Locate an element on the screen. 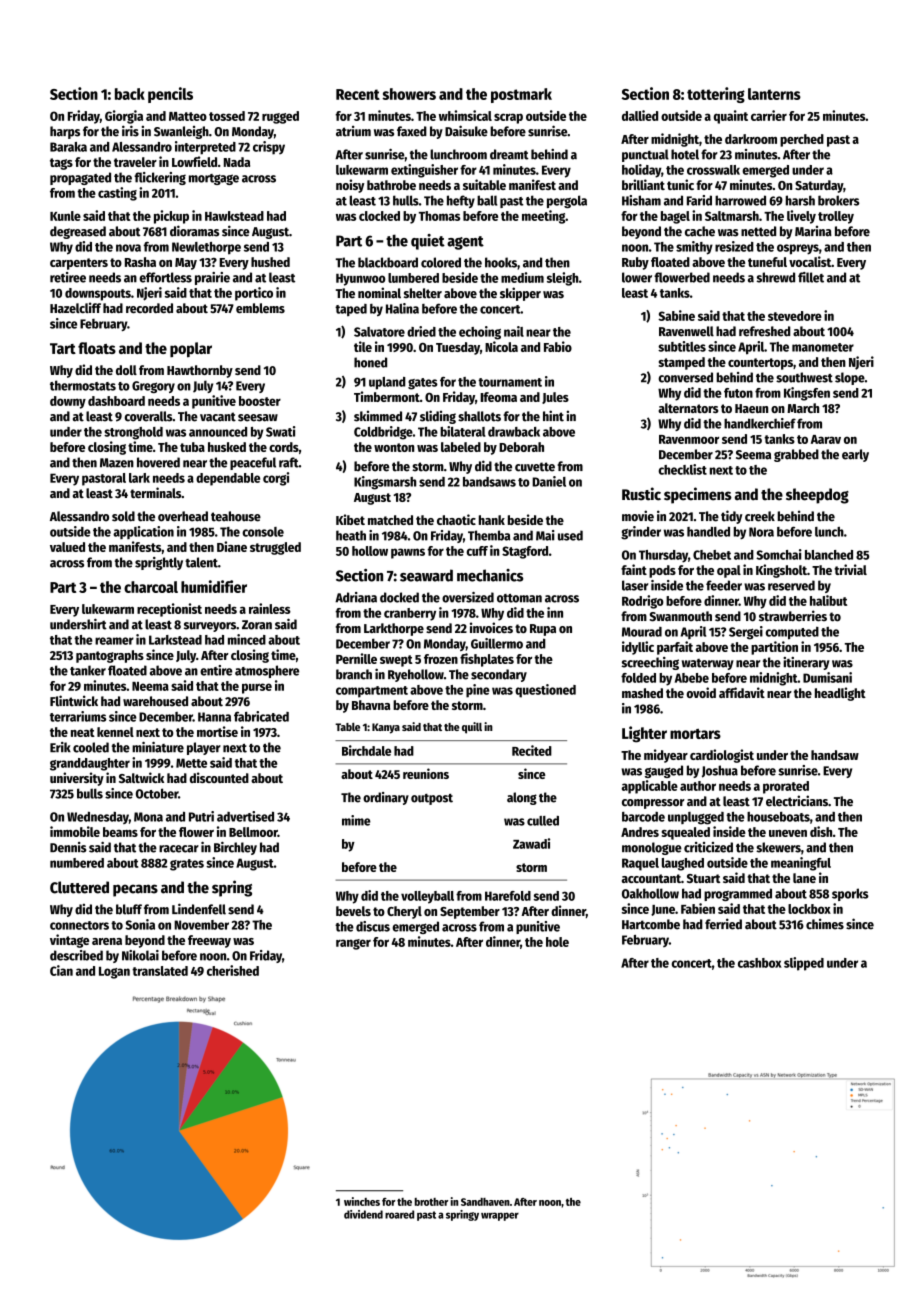 This screenshot has width=924, height=1308. brother is located at coordinates (431, 1202).
